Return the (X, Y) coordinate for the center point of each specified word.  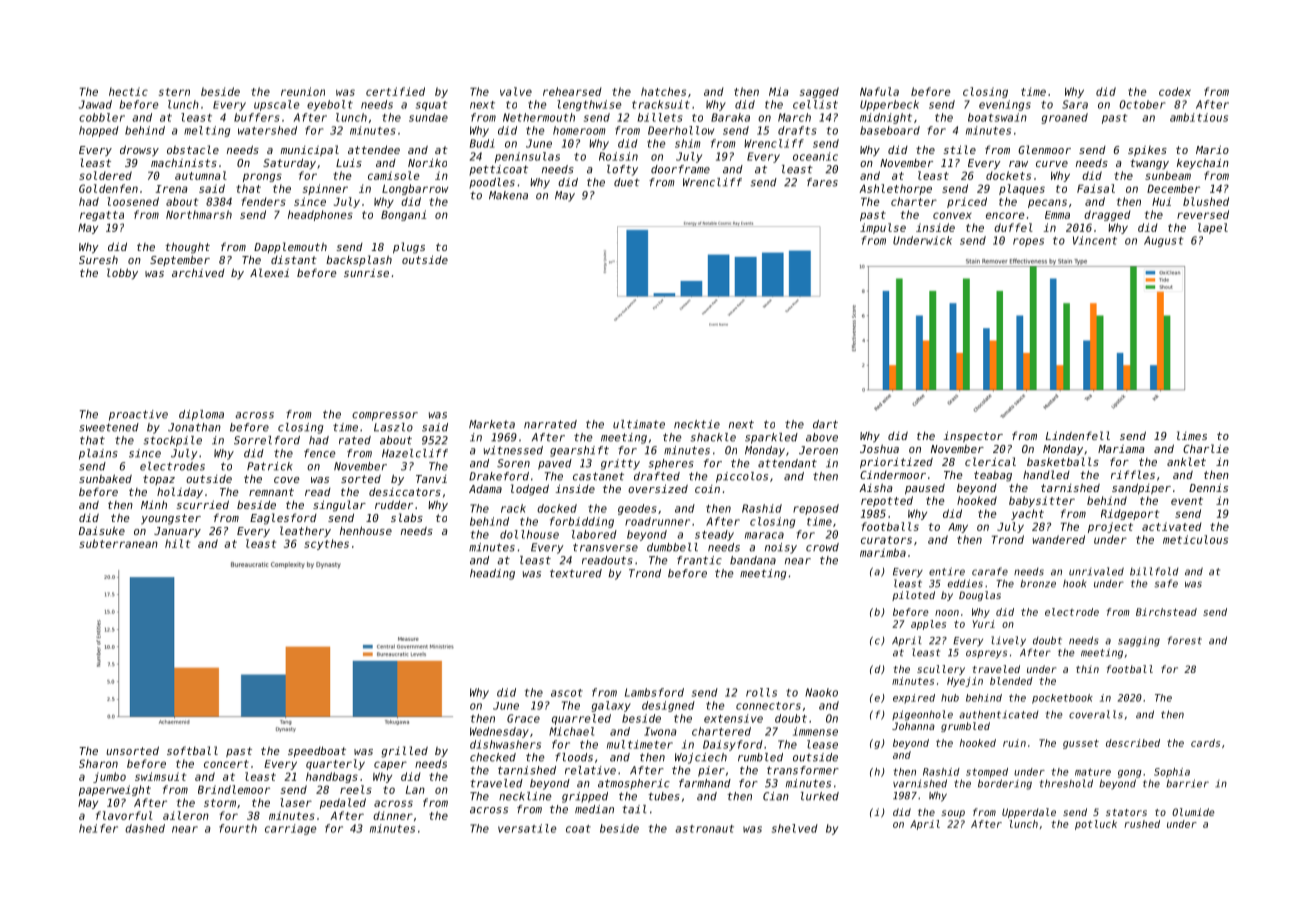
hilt (177, 543)
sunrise (366, 273)
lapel (1213, 228)
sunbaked (105, 478)
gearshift (579, 451)
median (594, 809)
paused (925, 489)
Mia (779, 91)
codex (1175, 91)
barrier (1187, 783)
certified (395, 91)
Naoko (821, 692)
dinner (393, 815)
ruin (1014, 743)
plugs (409, 248)
